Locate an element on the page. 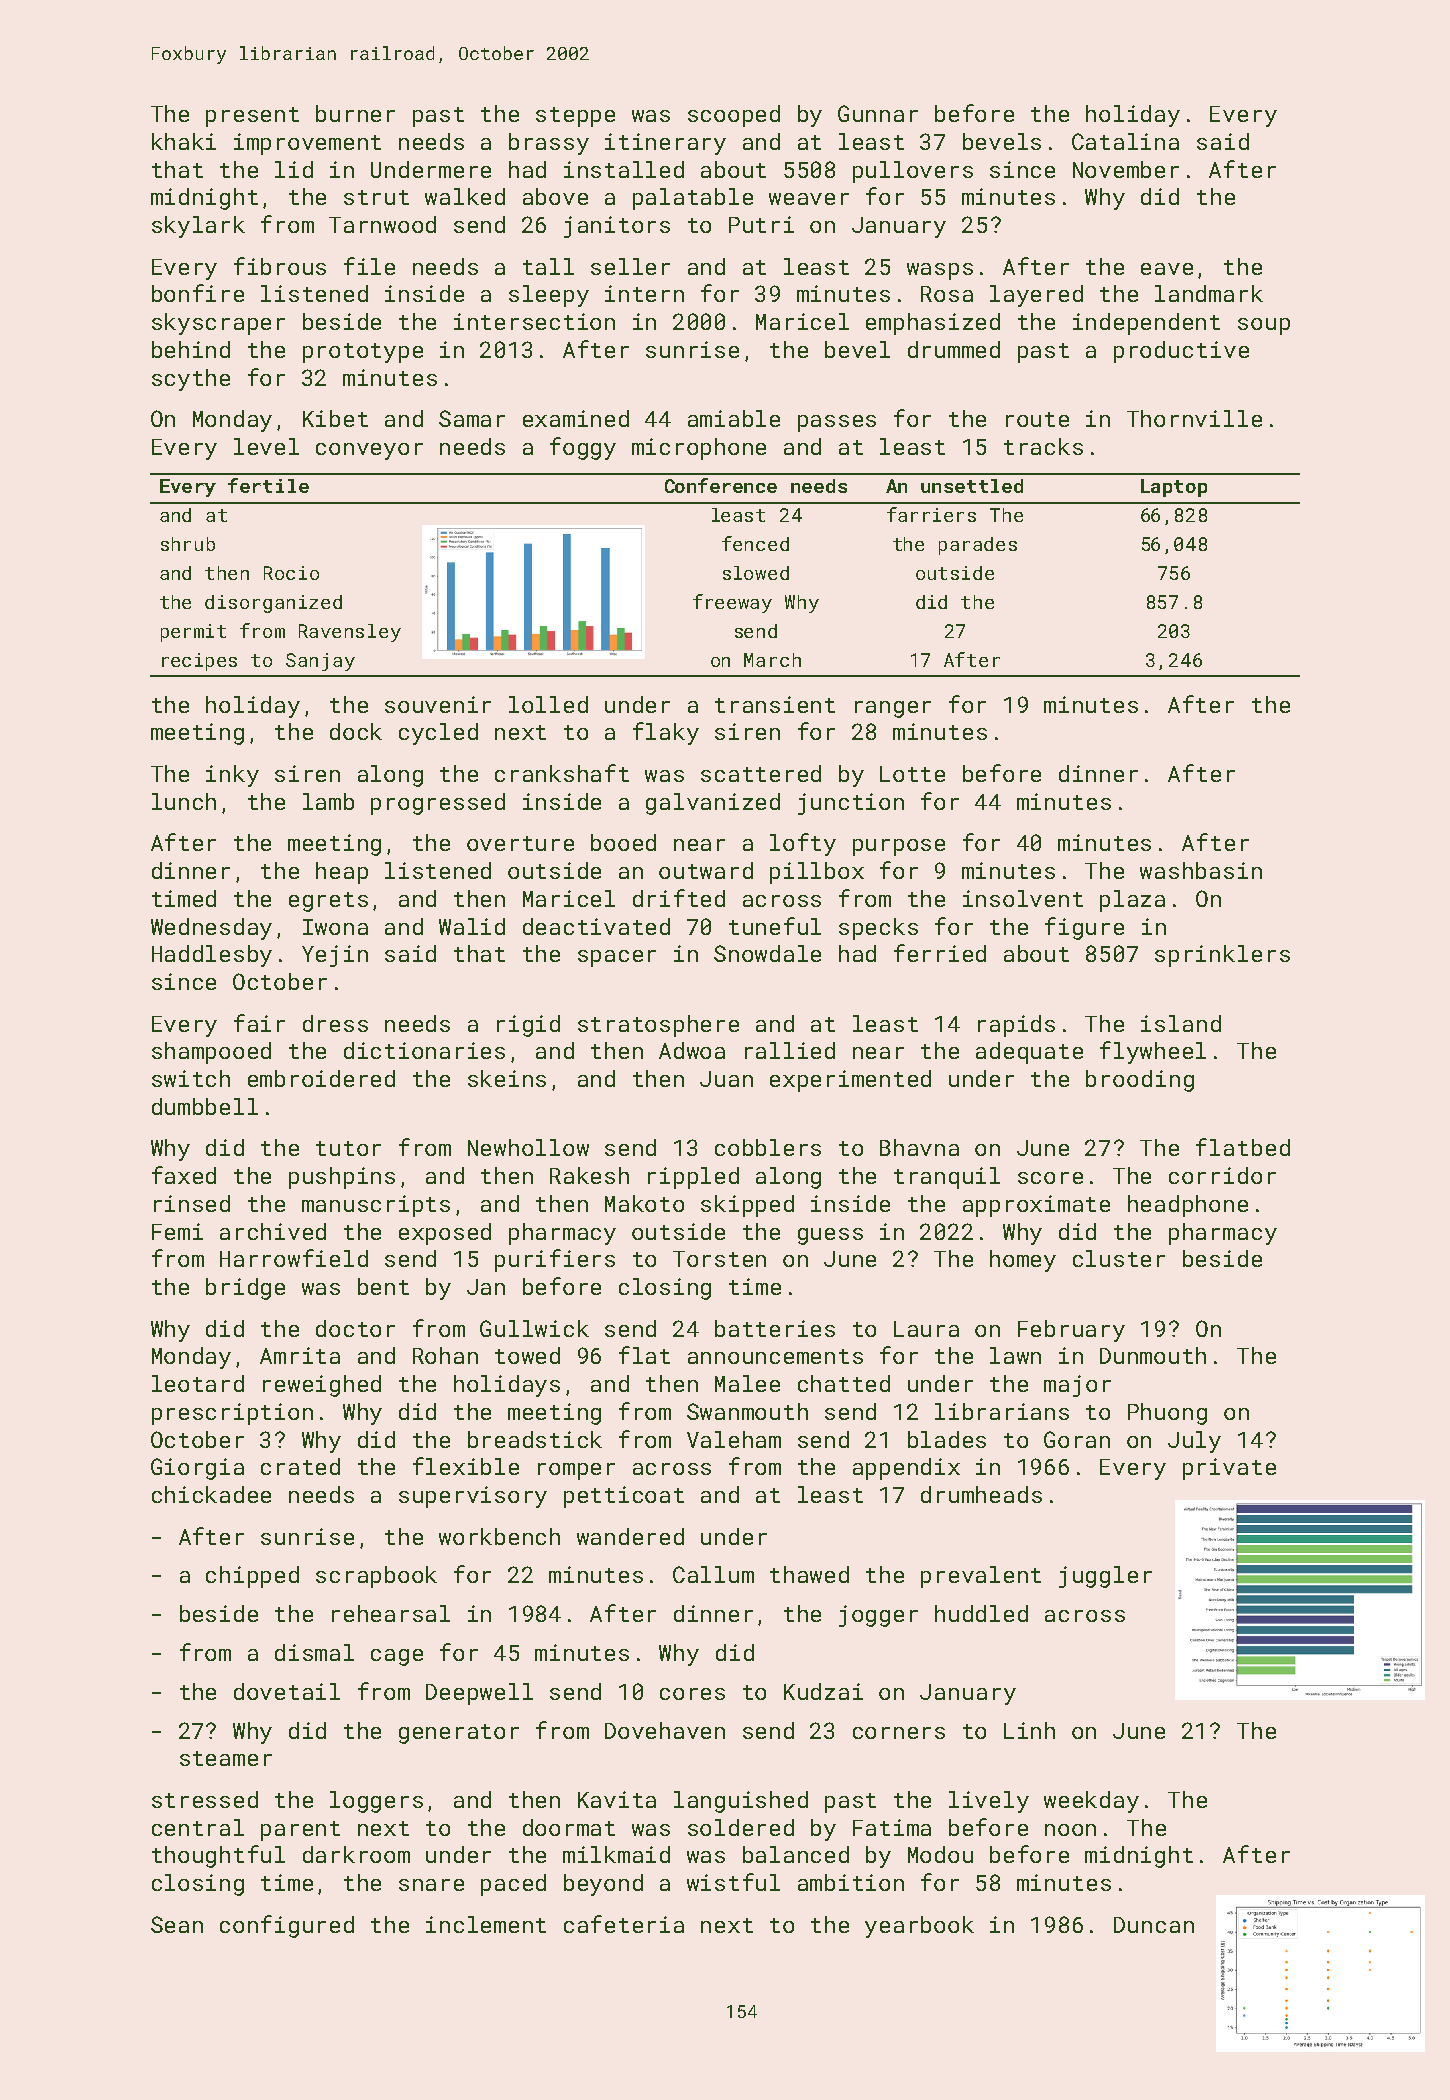 The image size is (1450, 2100). scooped is located at coordinates (734, 116).
